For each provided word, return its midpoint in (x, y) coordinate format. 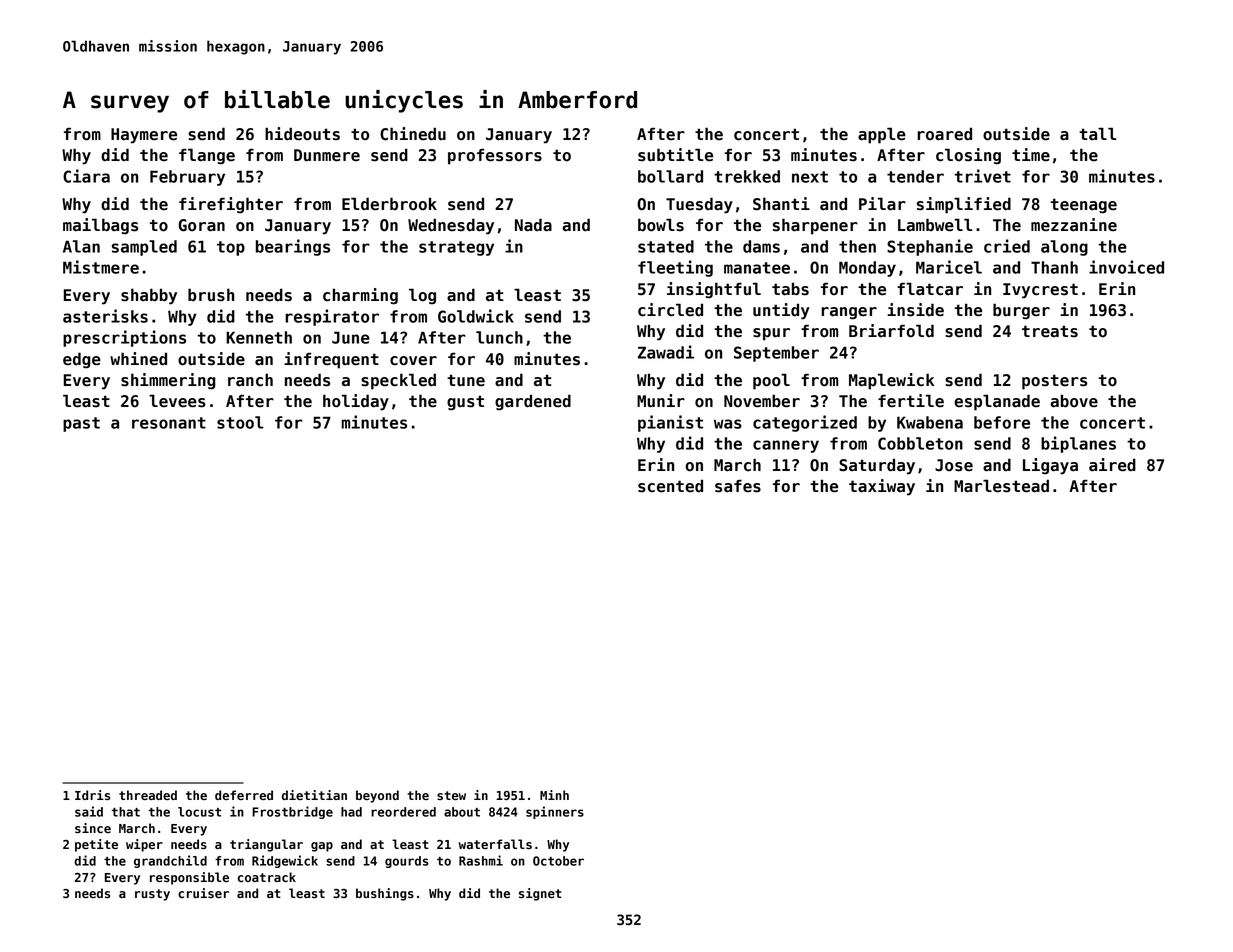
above (1074, 401)
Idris (92, 795)
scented (670, 486)
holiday (356, 402)
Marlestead (1001, 486)
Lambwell (935, 225)
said (89, 811)
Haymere (144, 136)
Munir (661, 401)
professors (495, 157)
